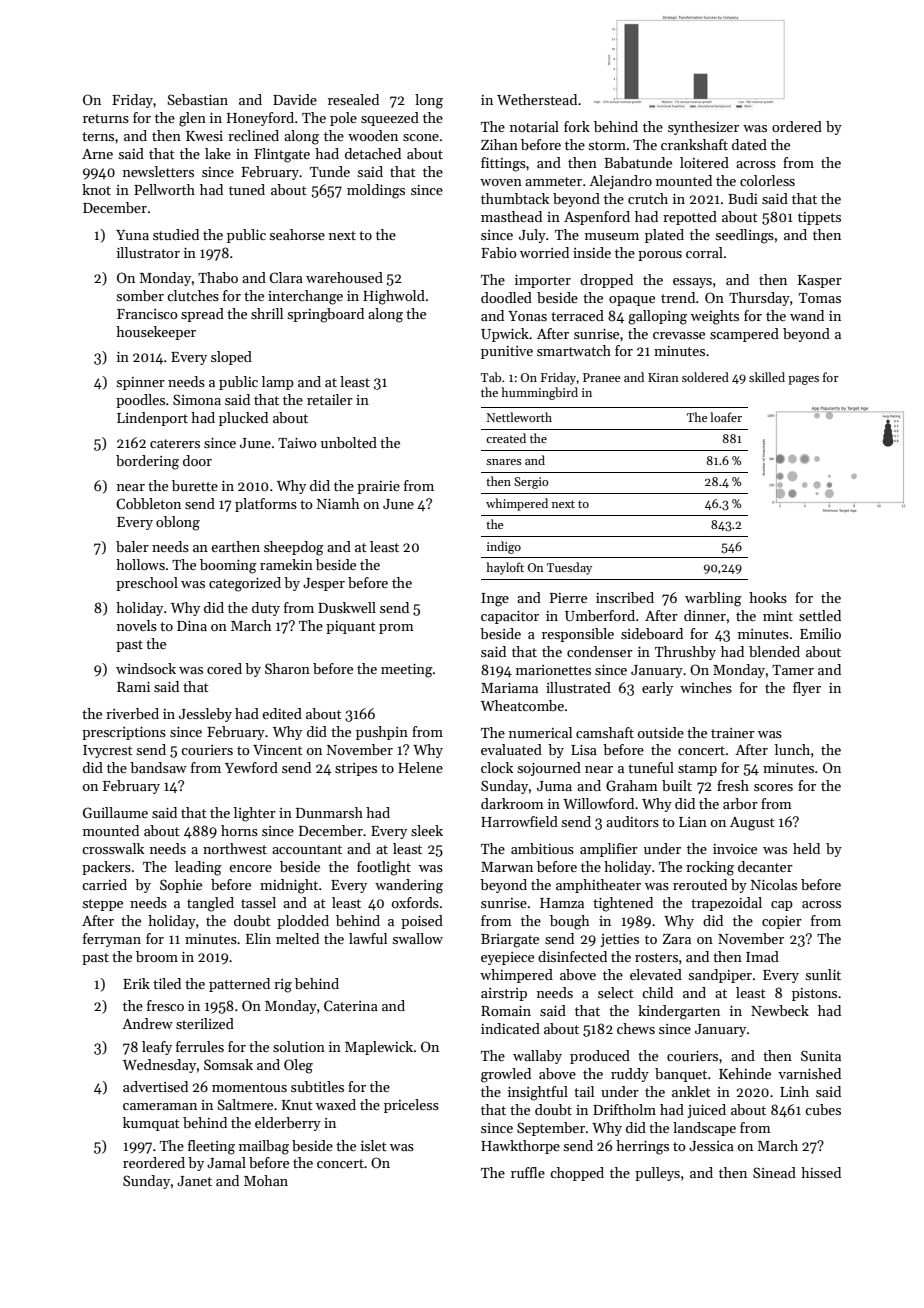  What do you see at coordinates (374, 1145) in the screenshot?
I see `islet` at bounding box center [374, 1145].
